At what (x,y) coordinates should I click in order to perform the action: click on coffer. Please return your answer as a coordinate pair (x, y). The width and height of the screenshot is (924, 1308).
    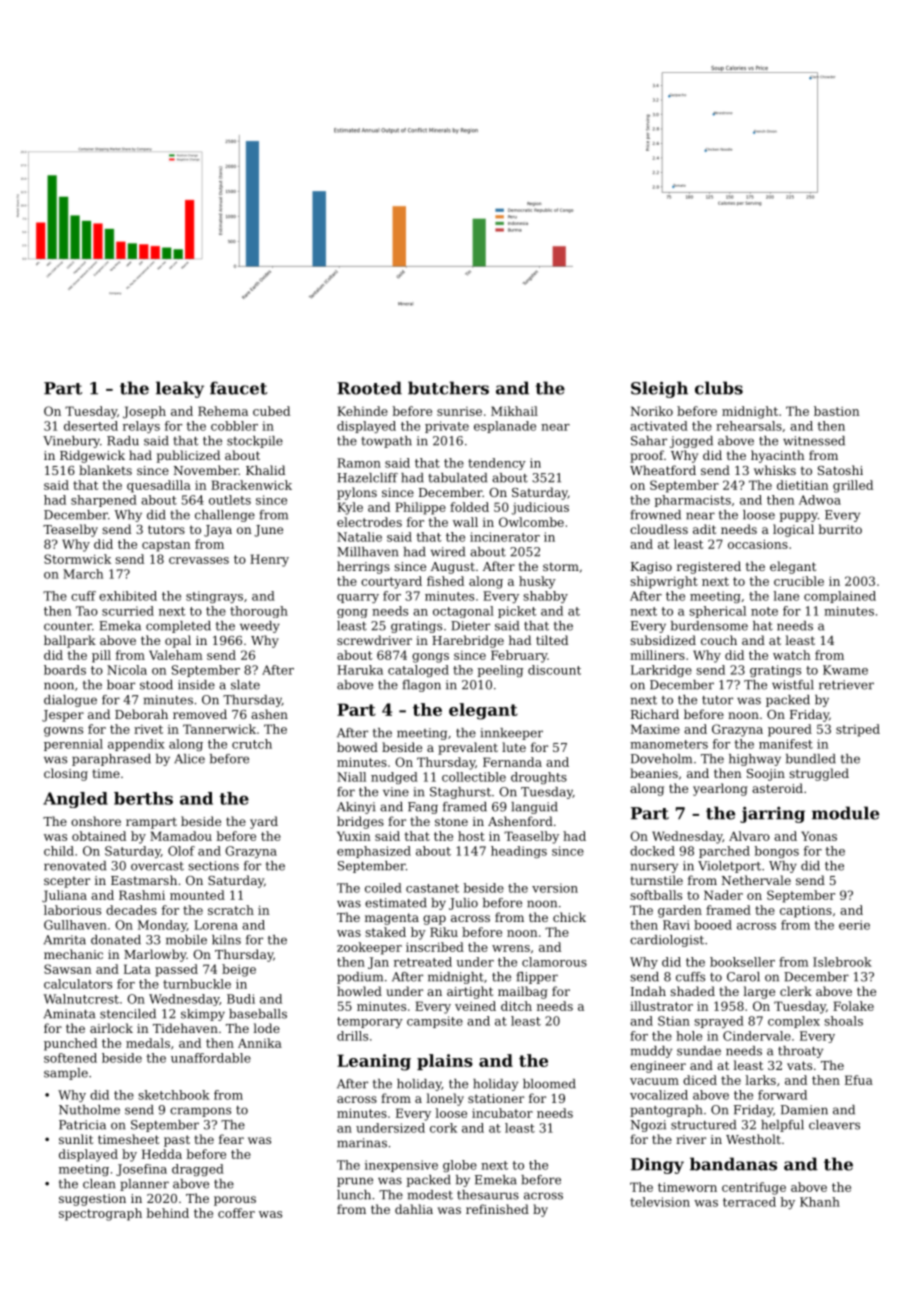
    Looking at the image, I should click on (236, 1213).
